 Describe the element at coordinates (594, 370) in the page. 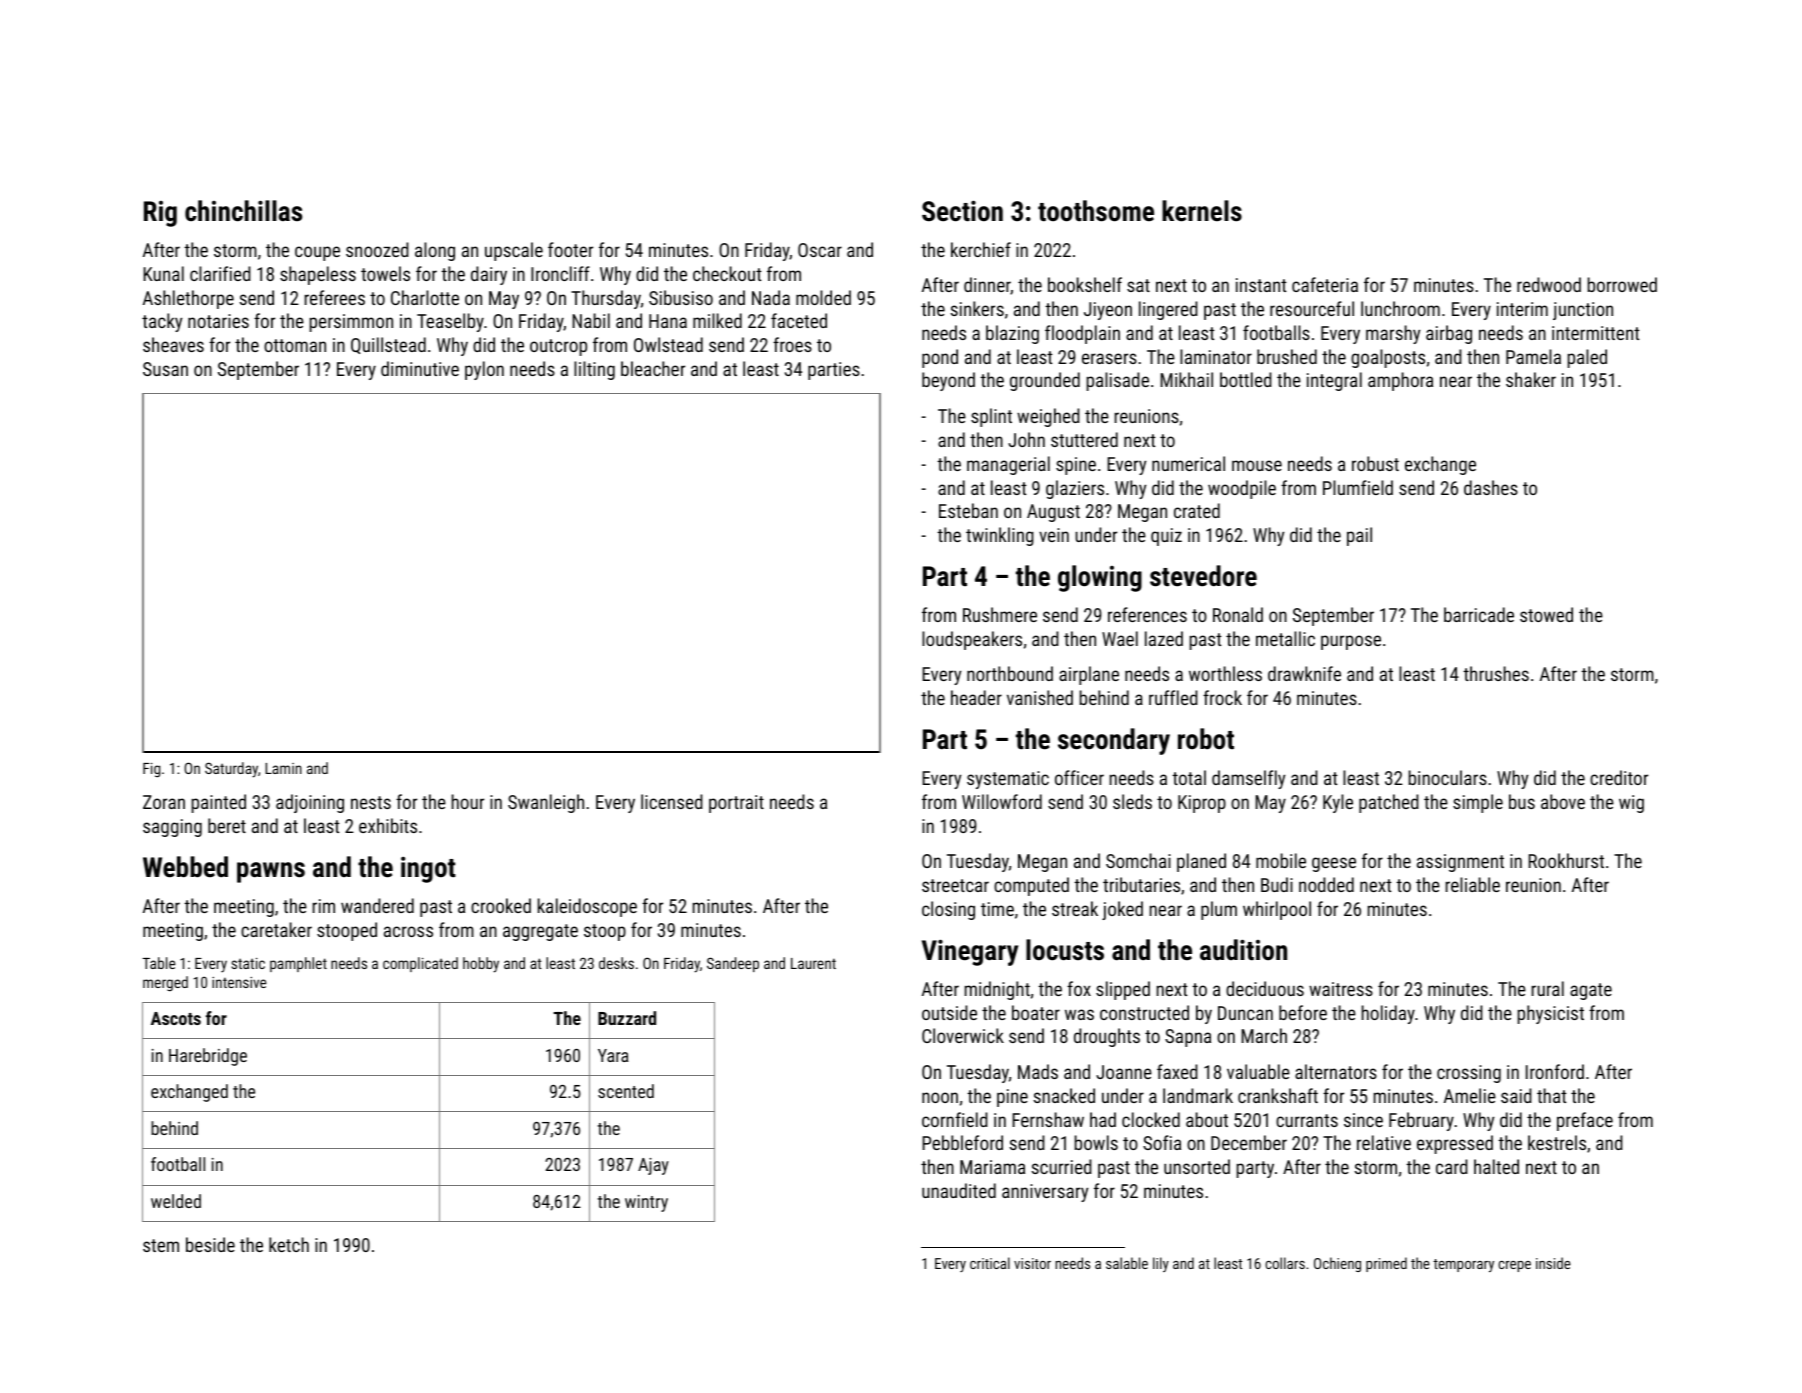

I see `lilting` at that location.
